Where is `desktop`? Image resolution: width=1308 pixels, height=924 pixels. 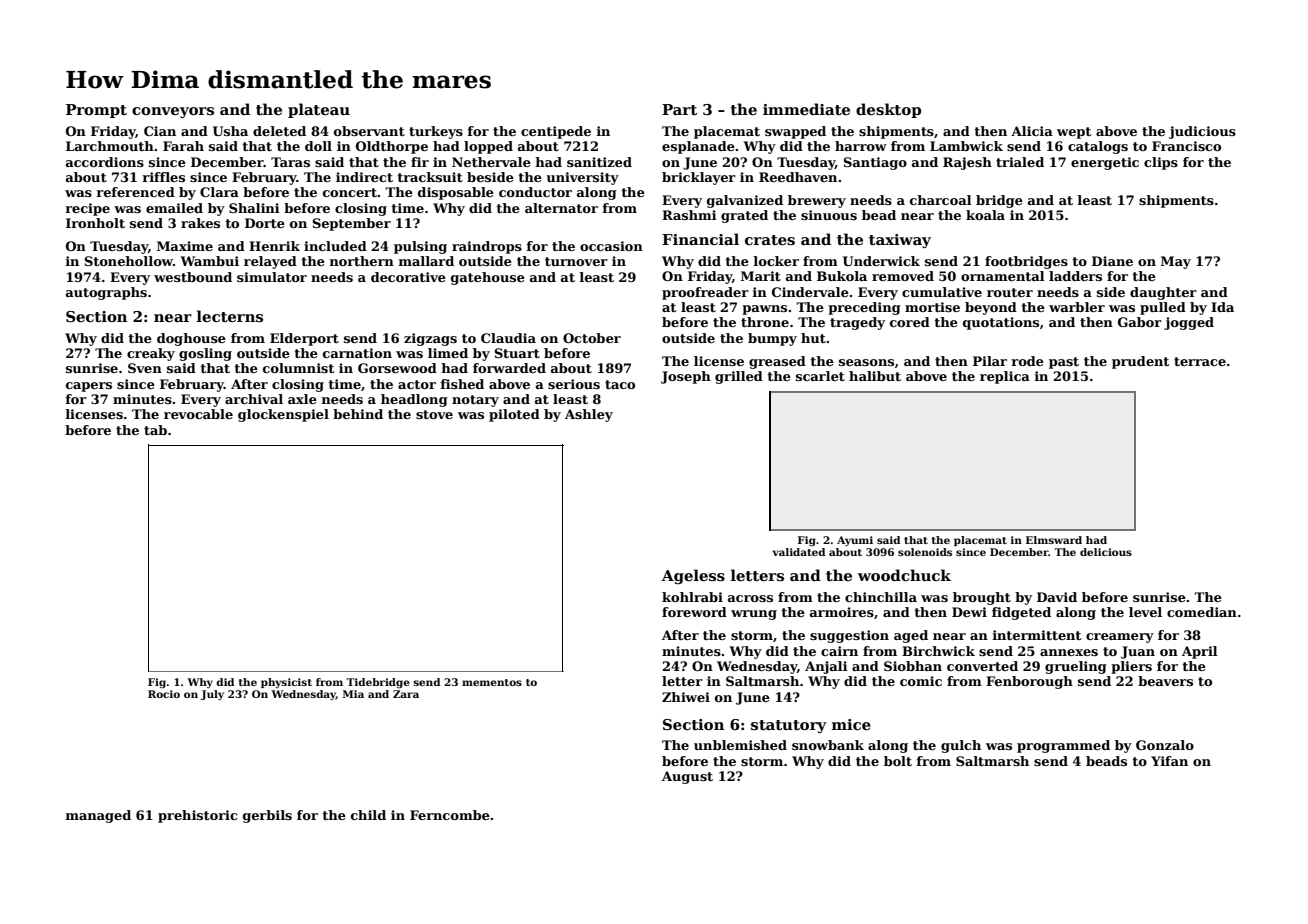
desktop is located at coordinates (888, 110).
